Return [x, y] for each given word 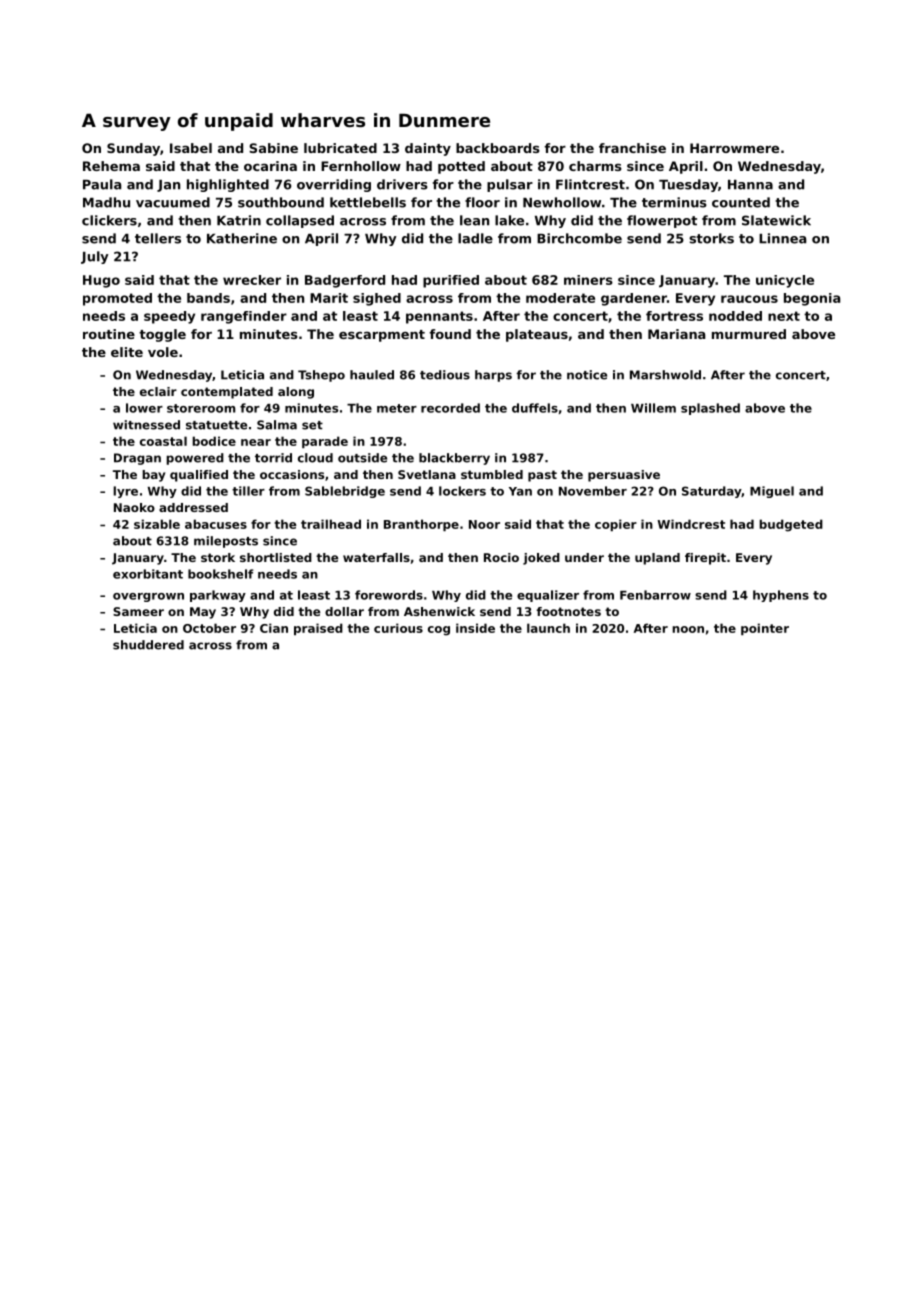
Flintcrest [590, 184]
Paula [102, 184]
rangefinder [244, 317]
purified [451, 281]
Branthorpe [421, 525]
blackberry [454, 459]
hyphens [781, 596]
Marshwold [665, 375]
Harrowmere [734, 148]
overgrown [148, 597]
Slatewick [776, 220]
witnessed [146, 425]
